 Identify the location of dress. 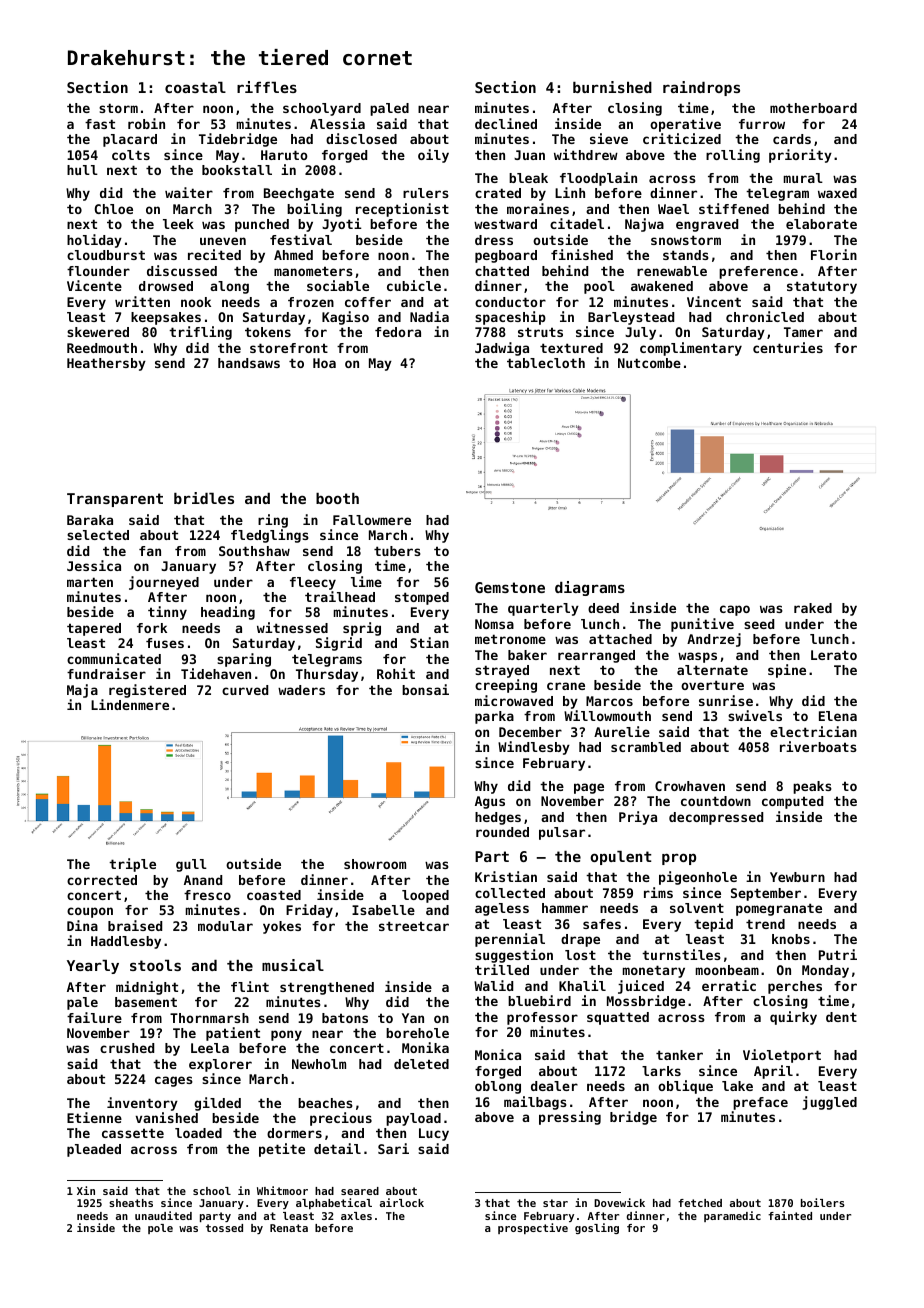
(494, 240).
